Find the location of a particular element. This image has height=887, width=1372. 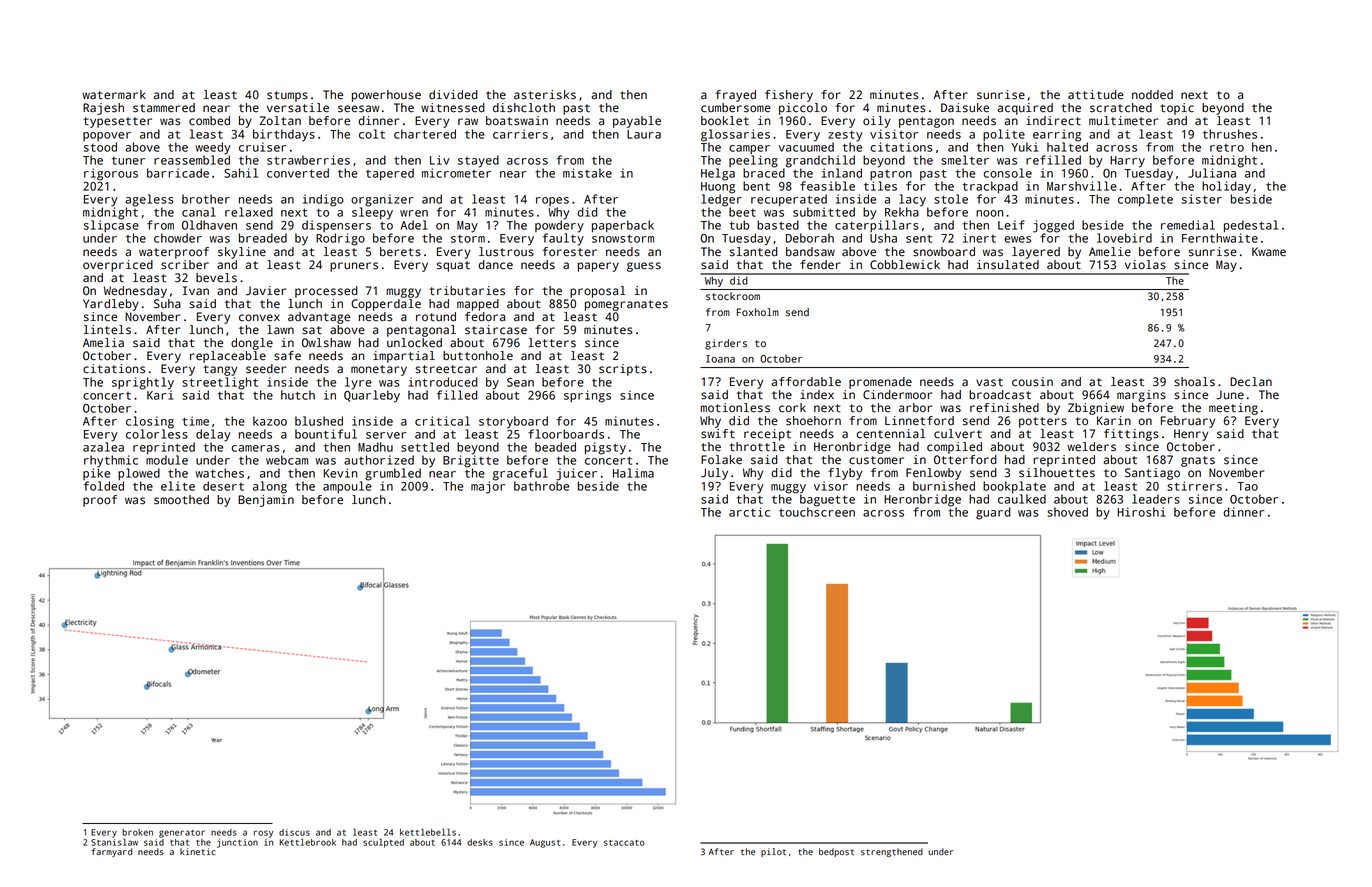

powerhouse is located at coordinates (386, 96).
